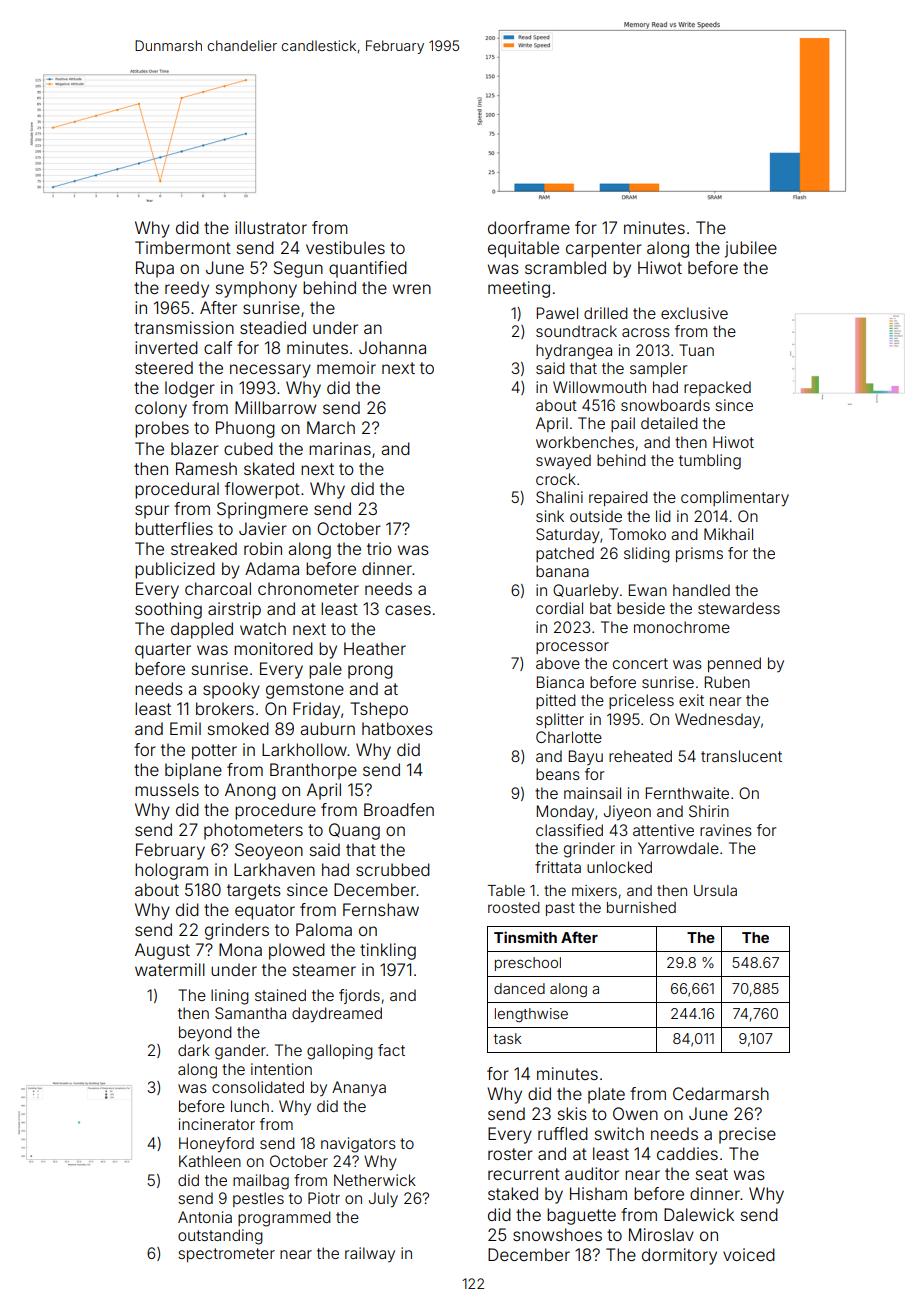  I want to click on wren, so click(412, 289).
